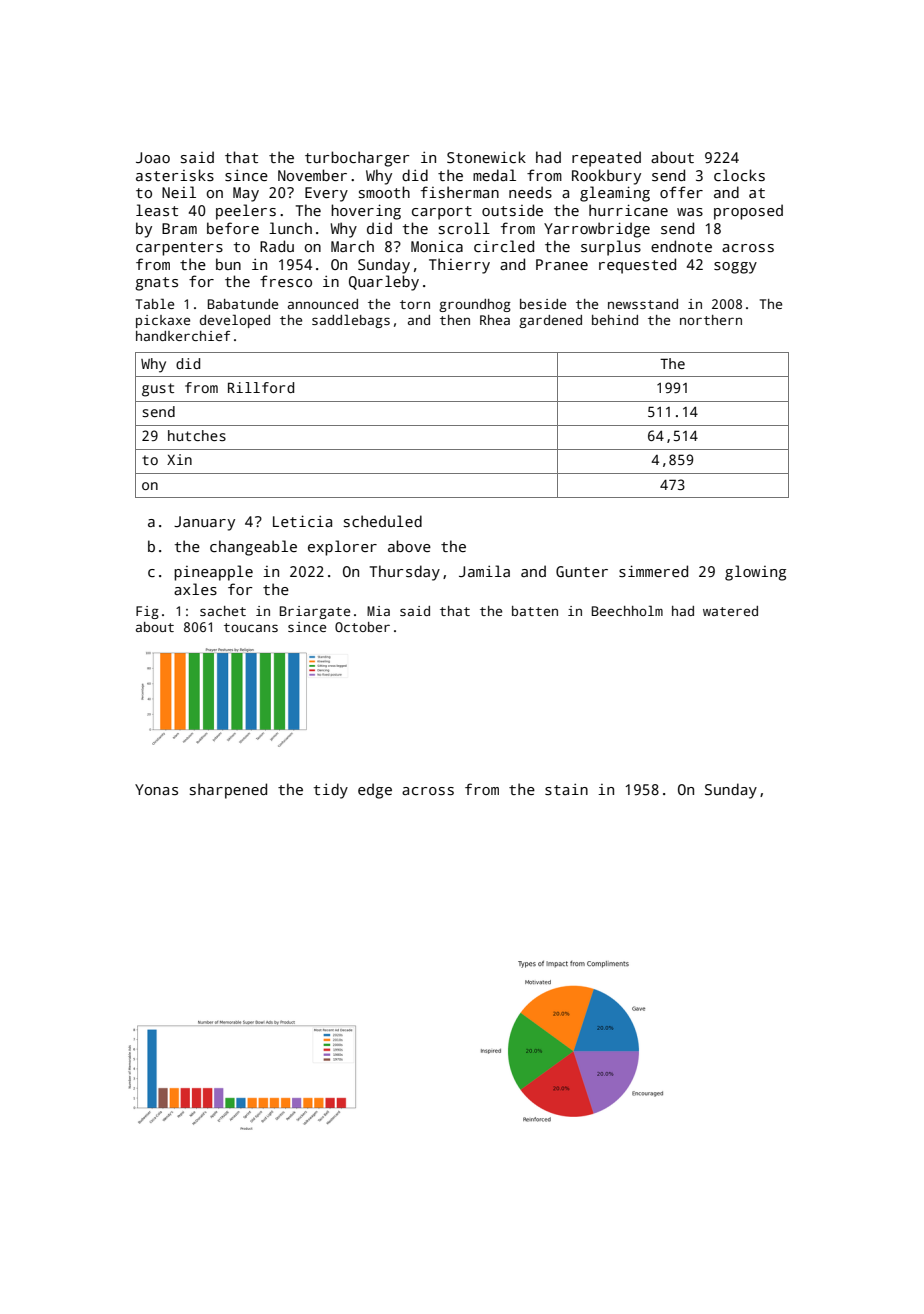  Describe the element at coordinates (179, 249) in the screenshot. I see `carpenters` at that location.
